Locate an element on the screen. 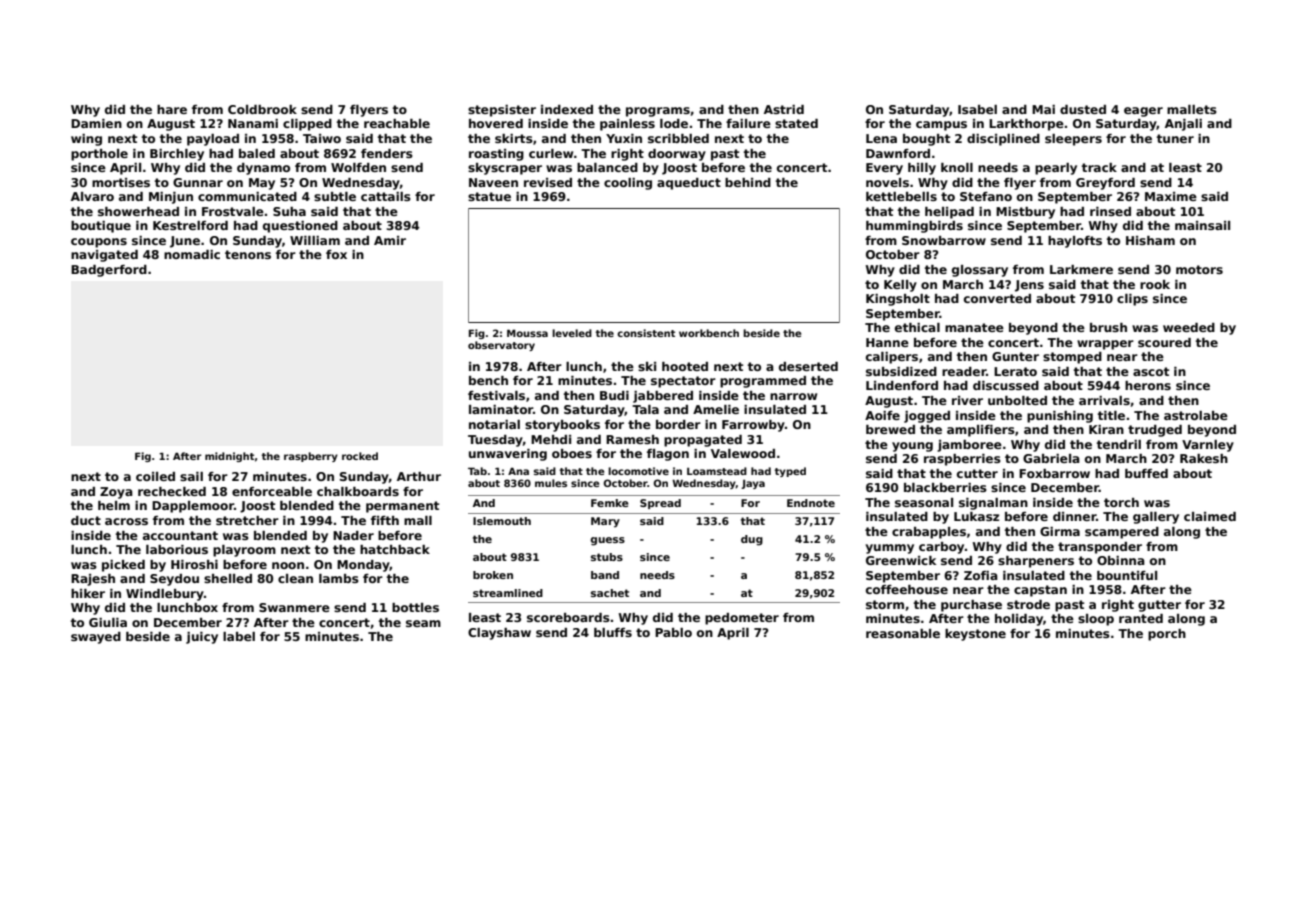 Image resolution: width=1308 pixels, height=924 pixels. Amir is located at coordinates (390, 240).
